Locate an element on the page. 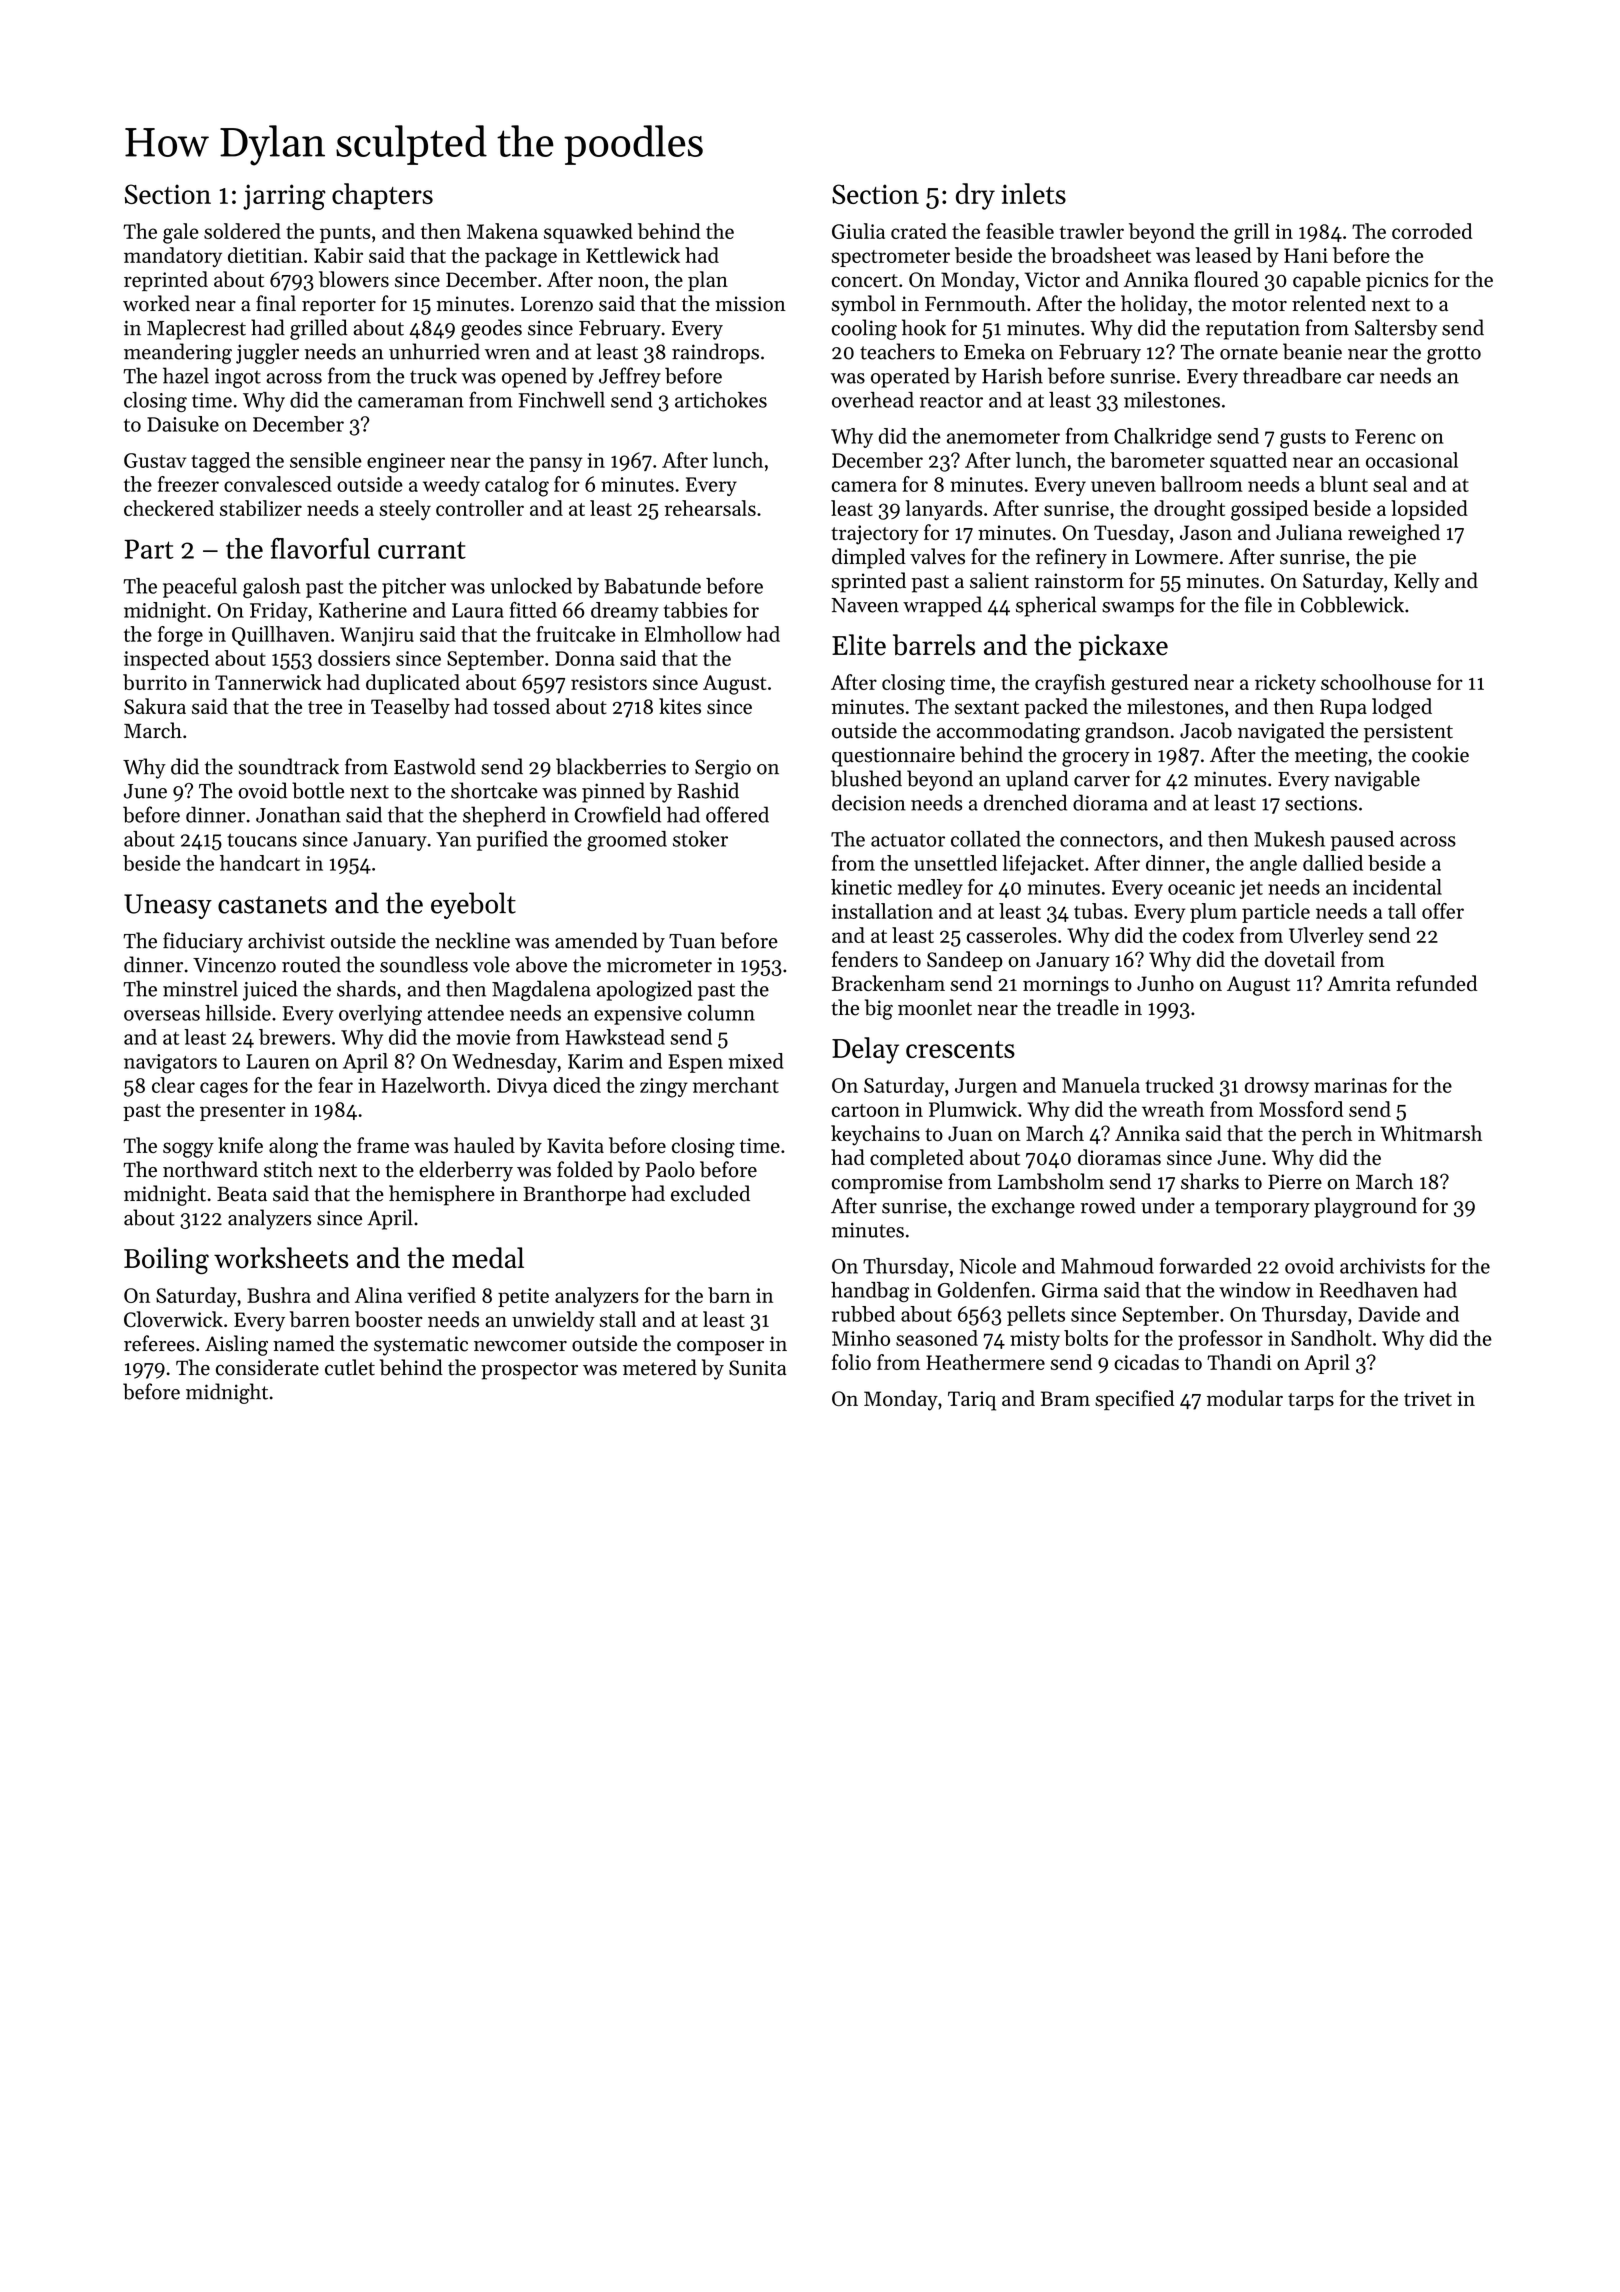 The height and width of the document is (2292, 1620). referees is located at coordinates (159, 1343).
